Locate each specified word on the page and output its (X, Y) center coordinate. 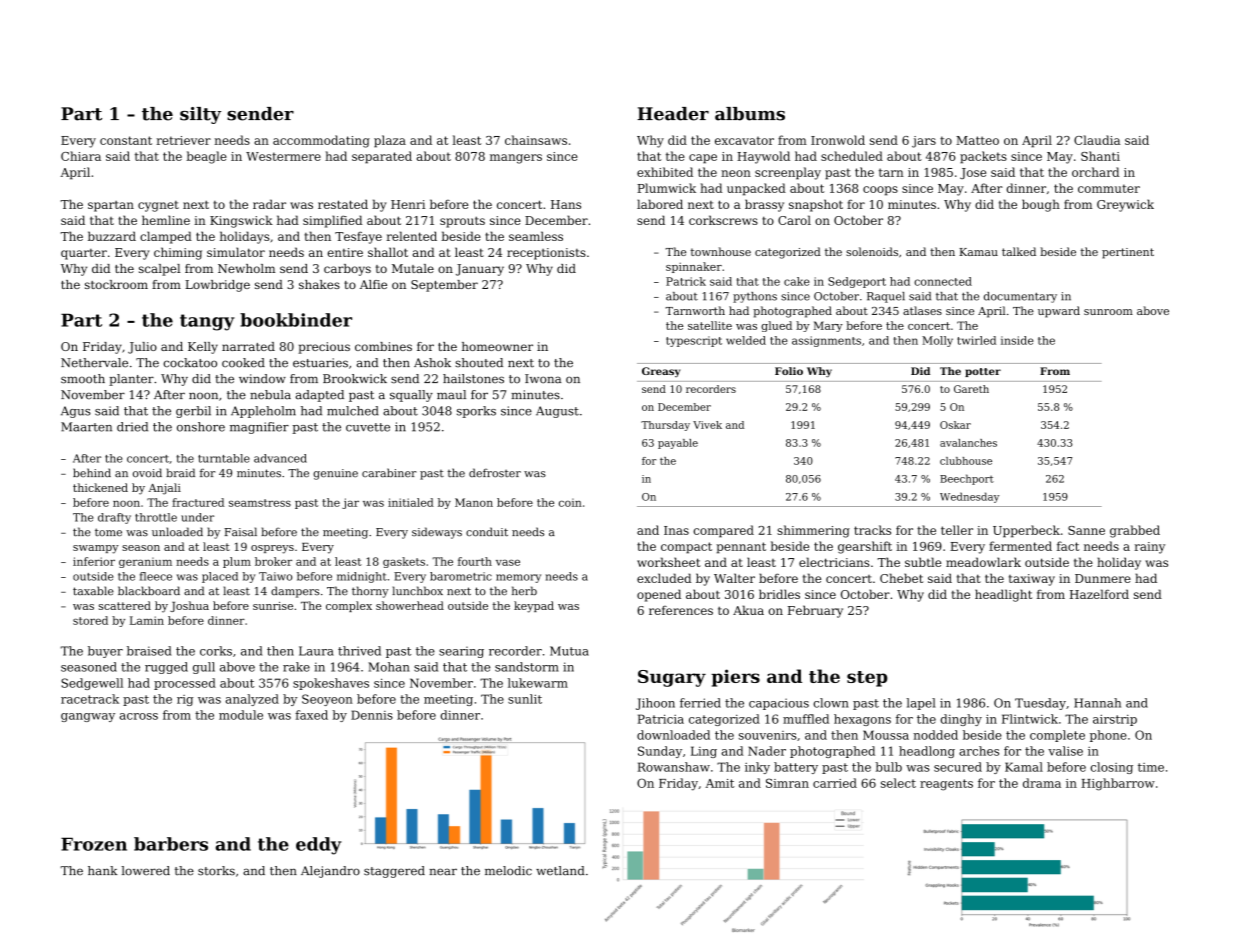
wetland (560, 871)
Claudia (1097, 140)
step (867, 679)
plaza (390, 141)
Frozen (94, 844)
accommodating (321, 141)
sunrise (273, 606)
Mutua (569, 651)
